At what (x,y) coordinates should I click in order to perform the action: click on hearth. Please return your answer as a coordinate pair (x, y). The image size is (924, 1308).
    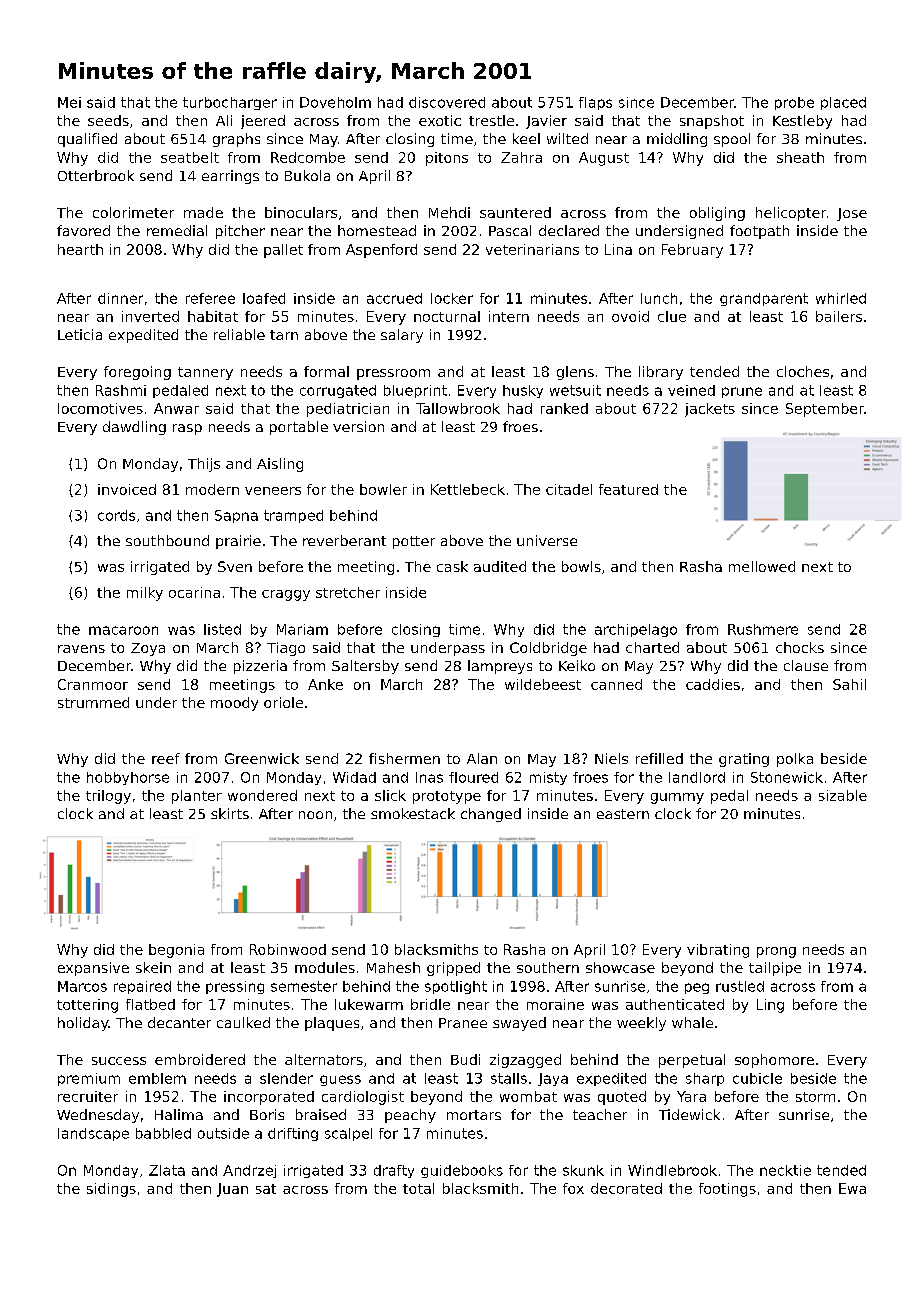
    Looking at the image, I should click on (80, 249).
